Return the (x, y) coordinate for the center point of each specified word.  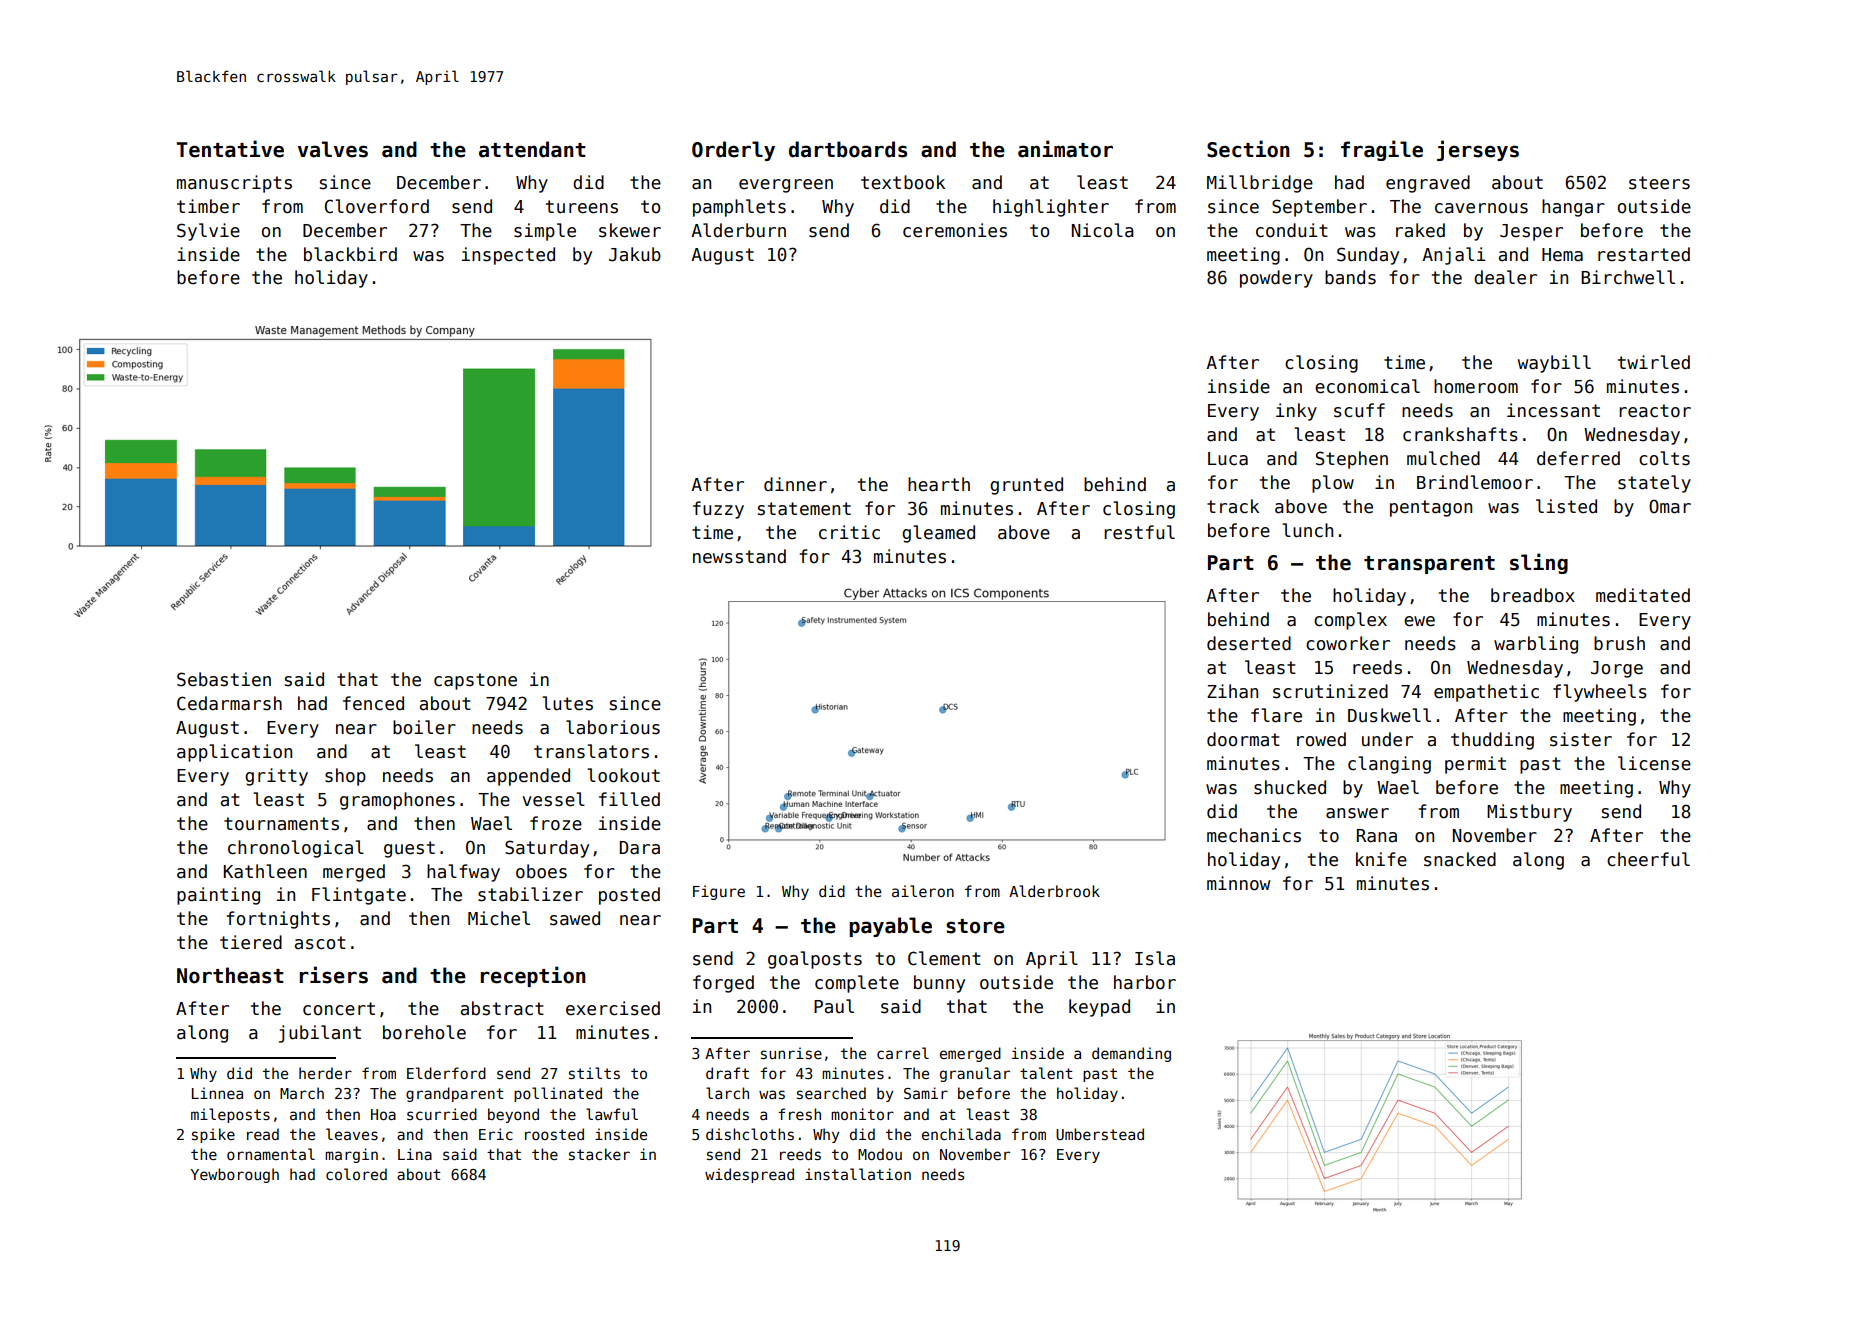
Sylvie (208, 232)
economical (1367, 386)
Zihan (1232, 691)
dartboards (848, 149)
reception (533, 976)
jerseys (1478, 150)
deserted (1249, 643)
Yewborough (235, 1175)
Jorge (1617, 669)
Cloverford (377, 206)
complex (1350, 621)
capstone (475, 681)
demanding (1131, 1054)
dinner (795, 484)
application (234, 753)
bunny (939, 984)
